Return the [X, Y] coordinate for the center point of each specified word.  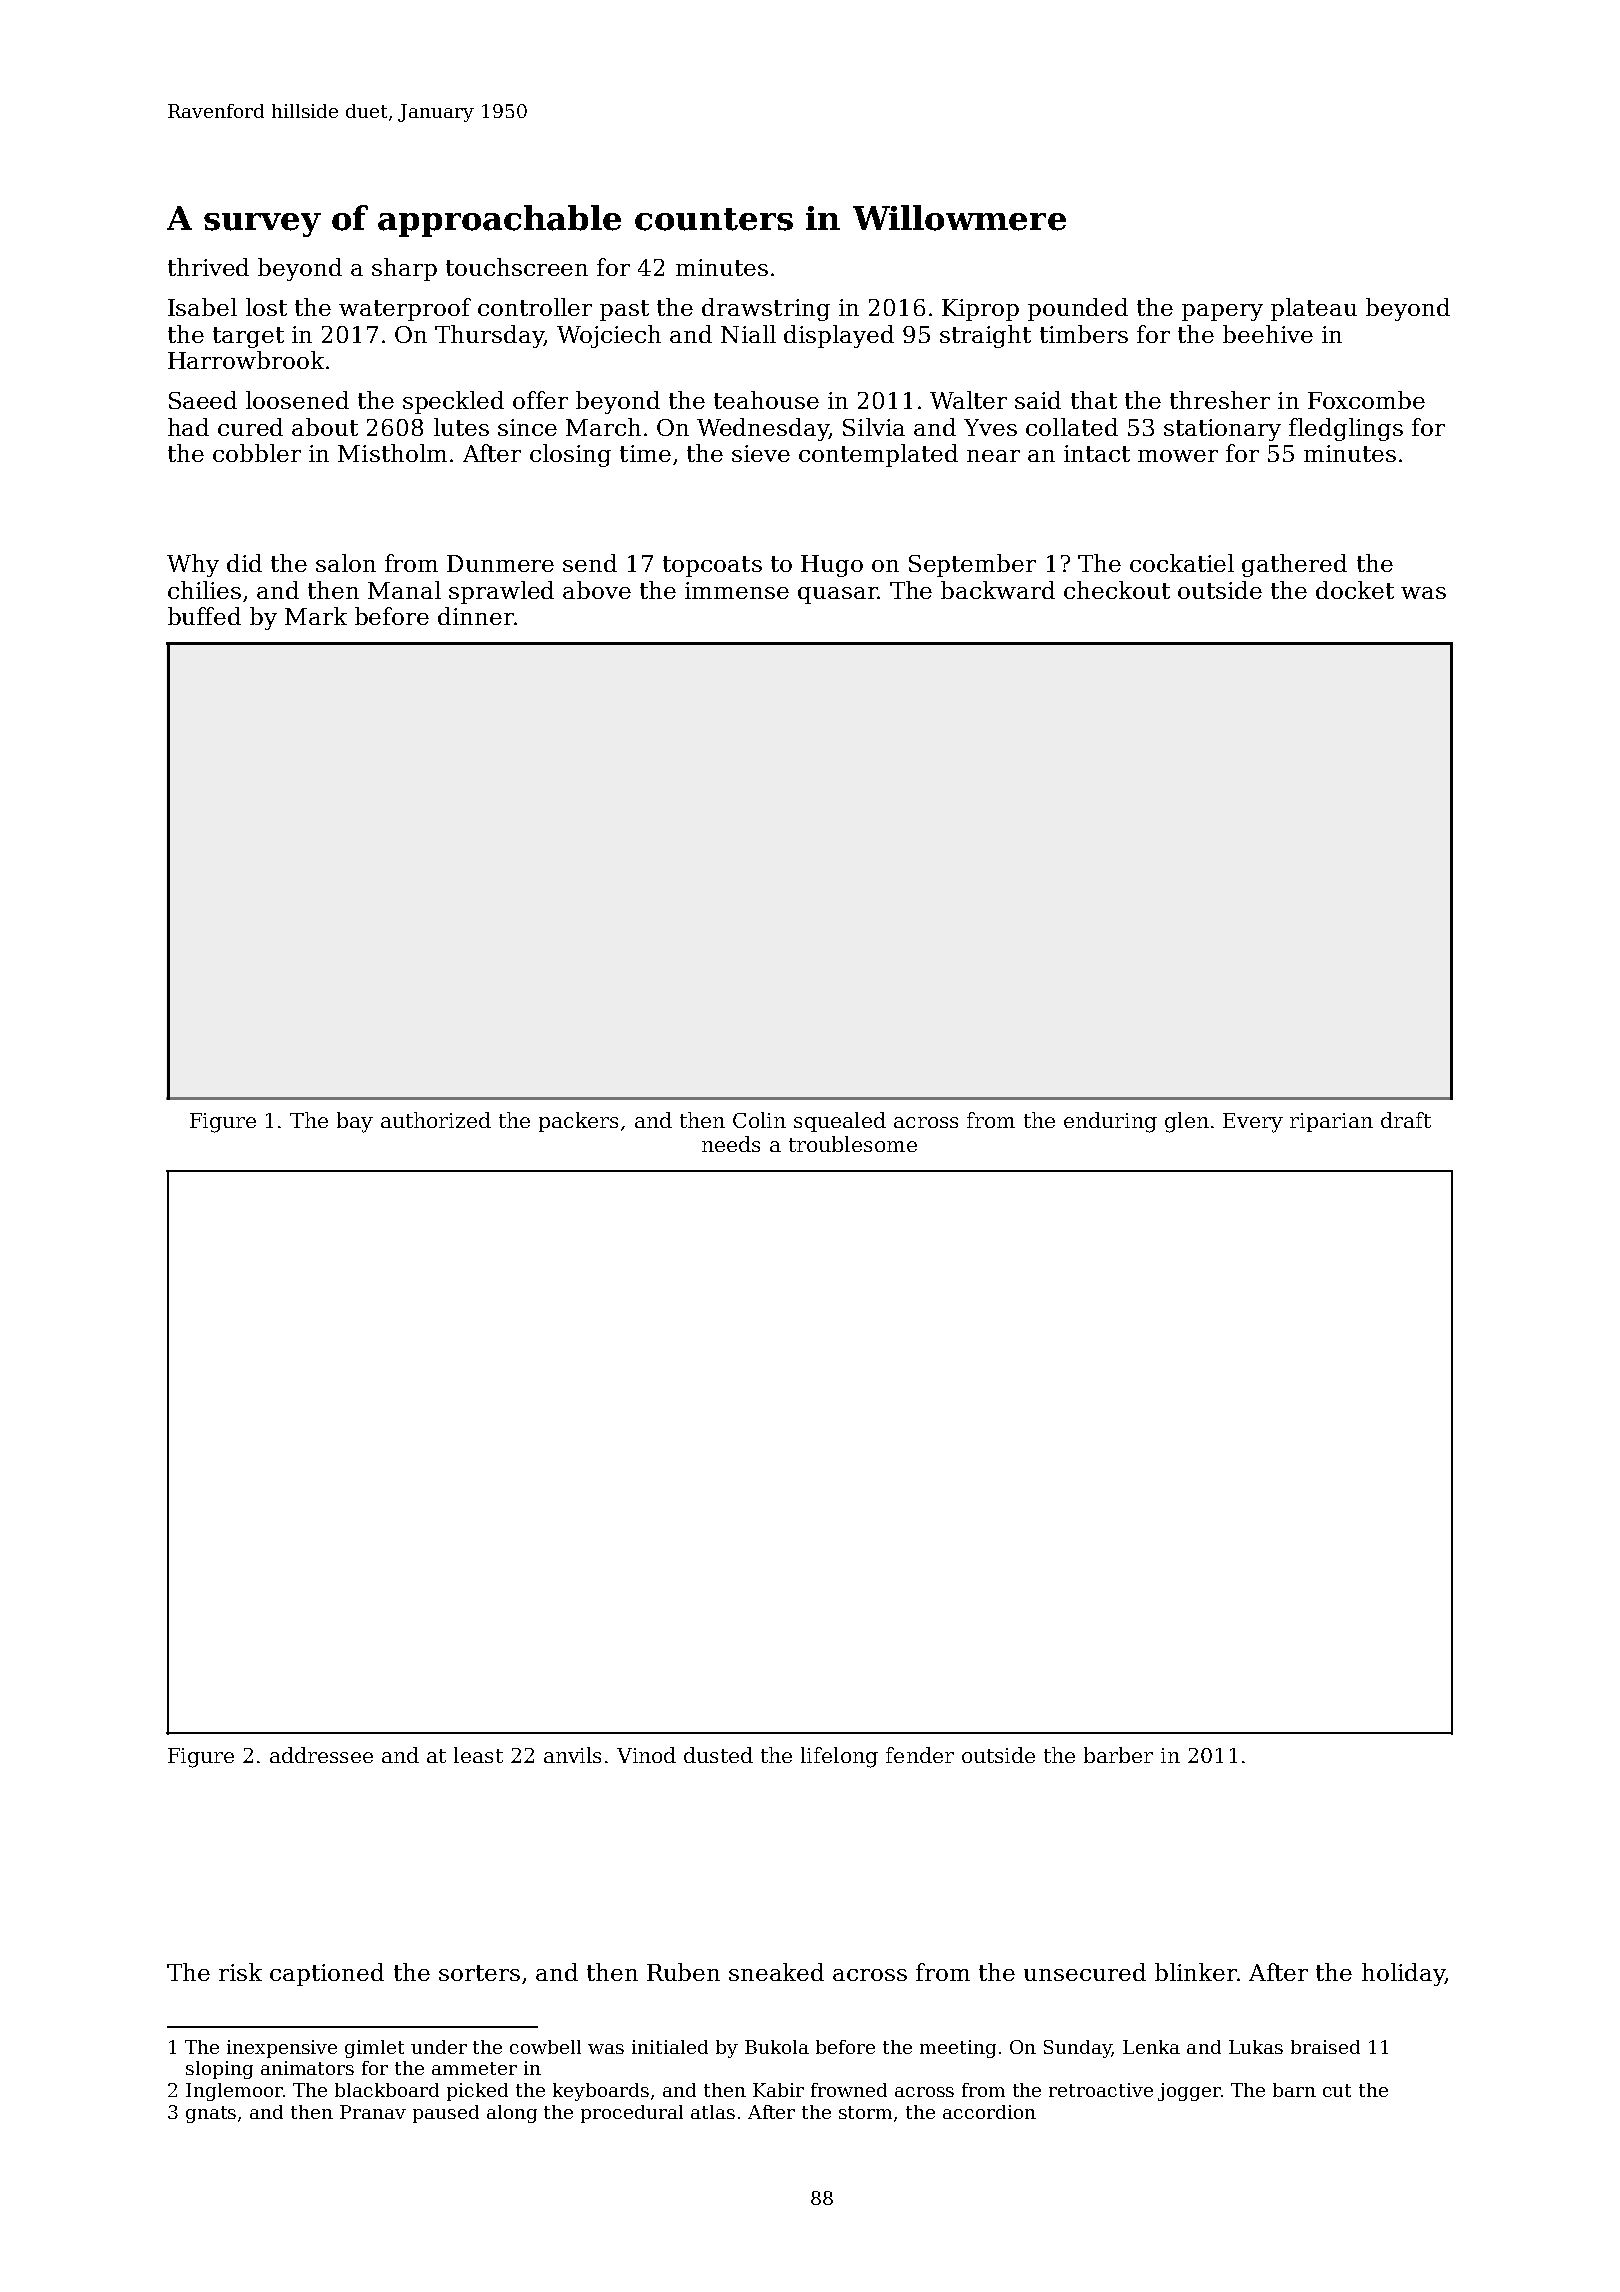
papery [1222, 312]
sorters [479, 1973]
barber [1118, 1755]
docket [1355, 590]
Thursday [489, 336]
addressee [321, 1755]
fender [920, 1755]
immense [737, 590]
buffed [204, 616]
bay [355, 1122]
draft [1406, 1120]
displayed [839, 336]
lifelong [839, 1757]
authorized [436, 1120]
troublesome [853, 1144]
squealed [840, 1122]
